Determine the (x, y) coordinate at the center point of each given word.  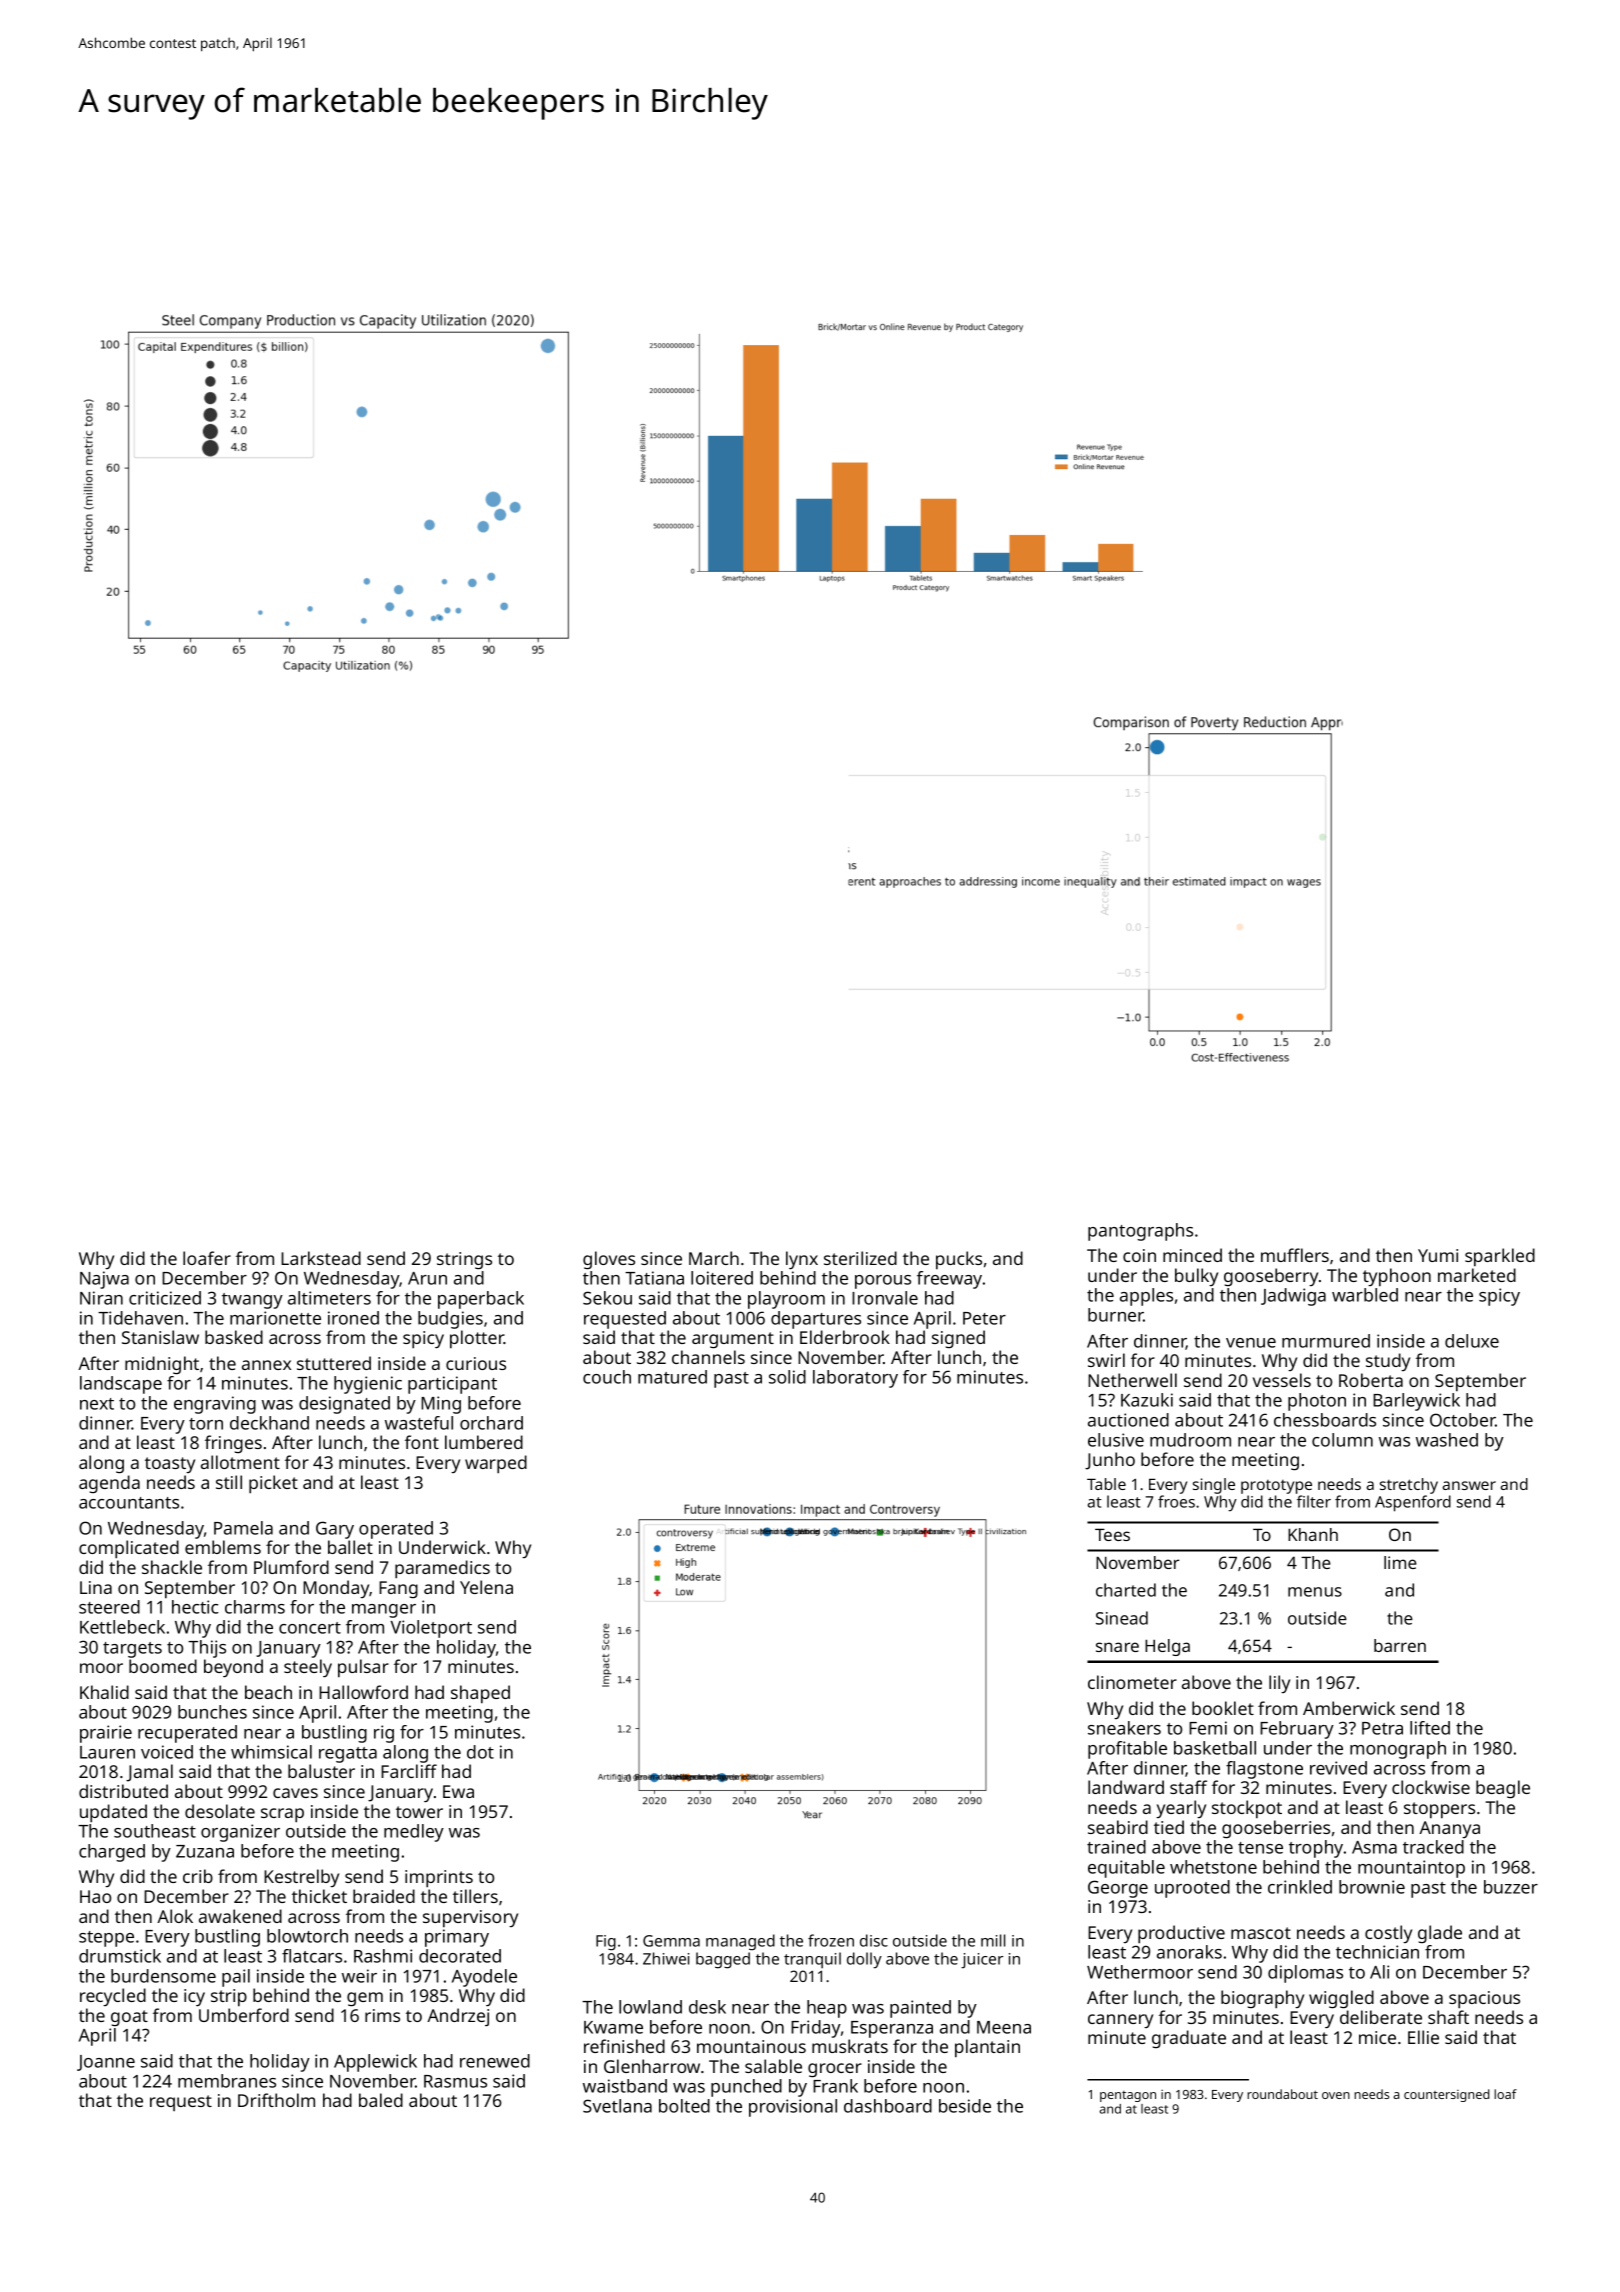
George (1118, 1889)
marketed (1477, 1275)
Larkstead (321, 1258)
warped (496, 1464)
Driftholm (276, 2100)
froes (1176, 1501)
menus (1315, 1592)
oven (1336, 2095)
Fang (398, 1589)
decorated (460, 1956)
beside (965, 2106)
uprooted (1192, 1889)
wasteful (419, 1423)
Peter (984, 1318)
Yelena (486, 1587)
